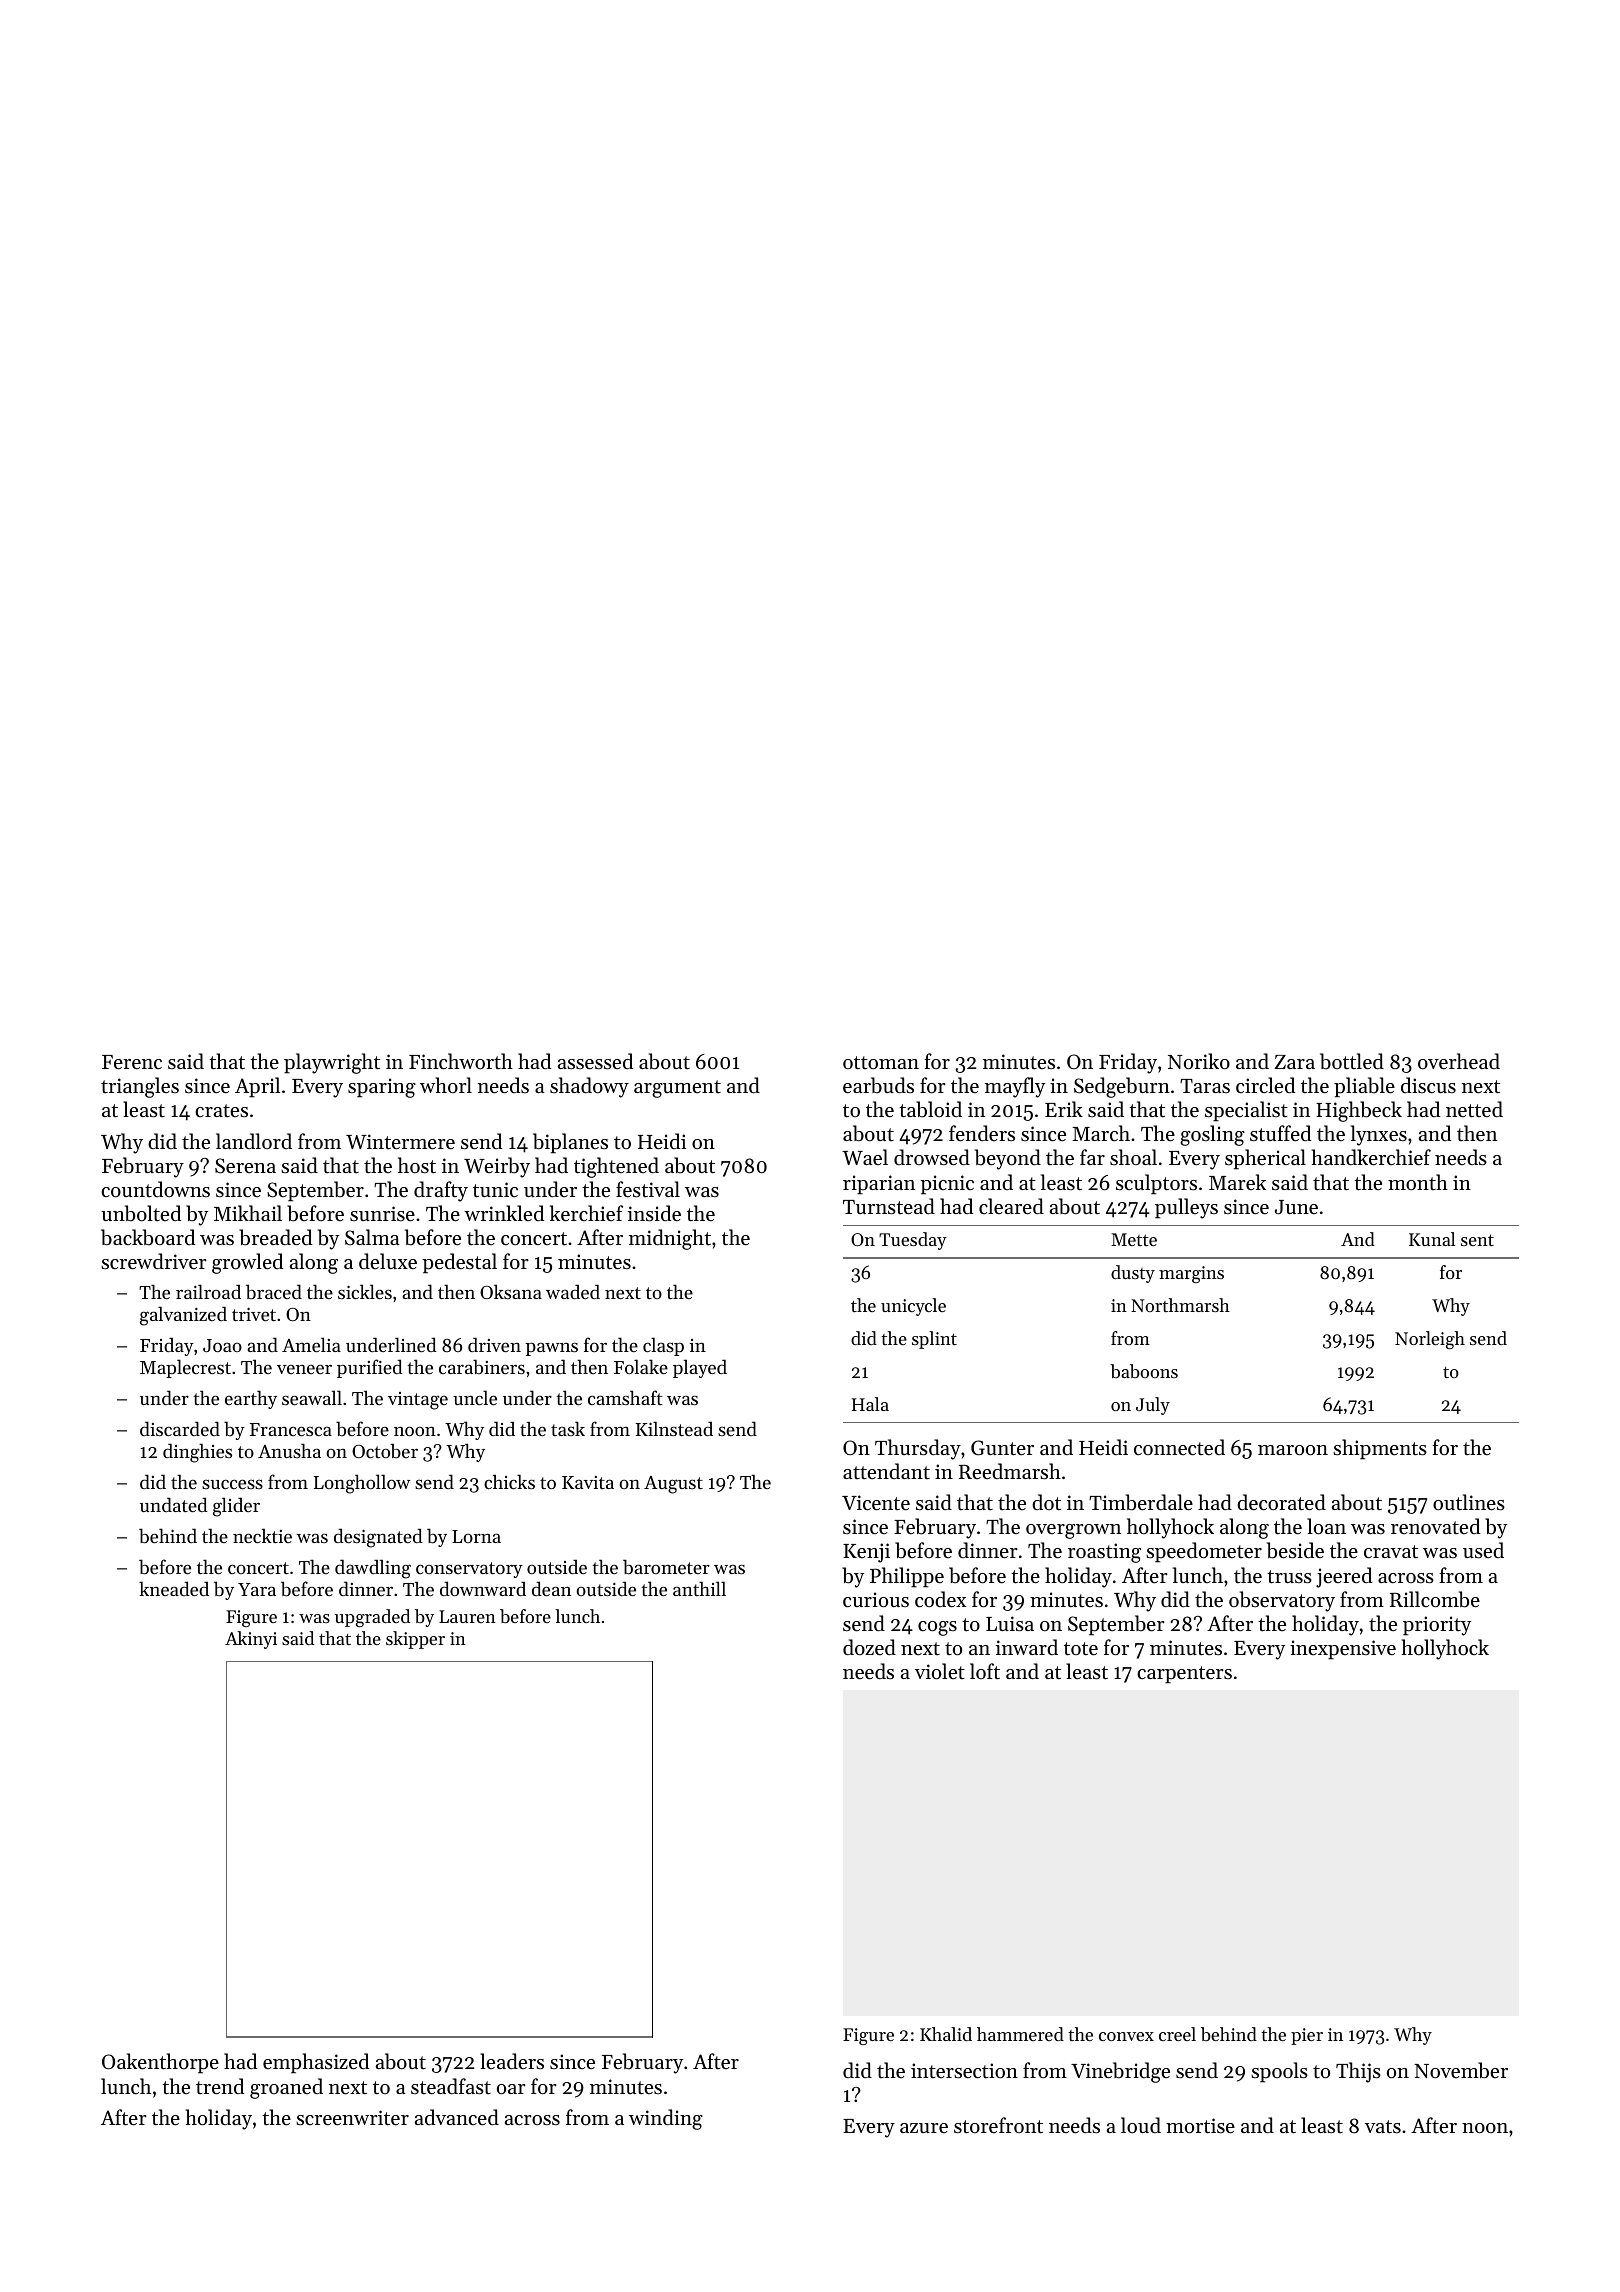 The width and height of the screenshot is (1620, 2292). Describe the element at coordinates (940, 1671) in the screenshot. I see `violet` at that location.
